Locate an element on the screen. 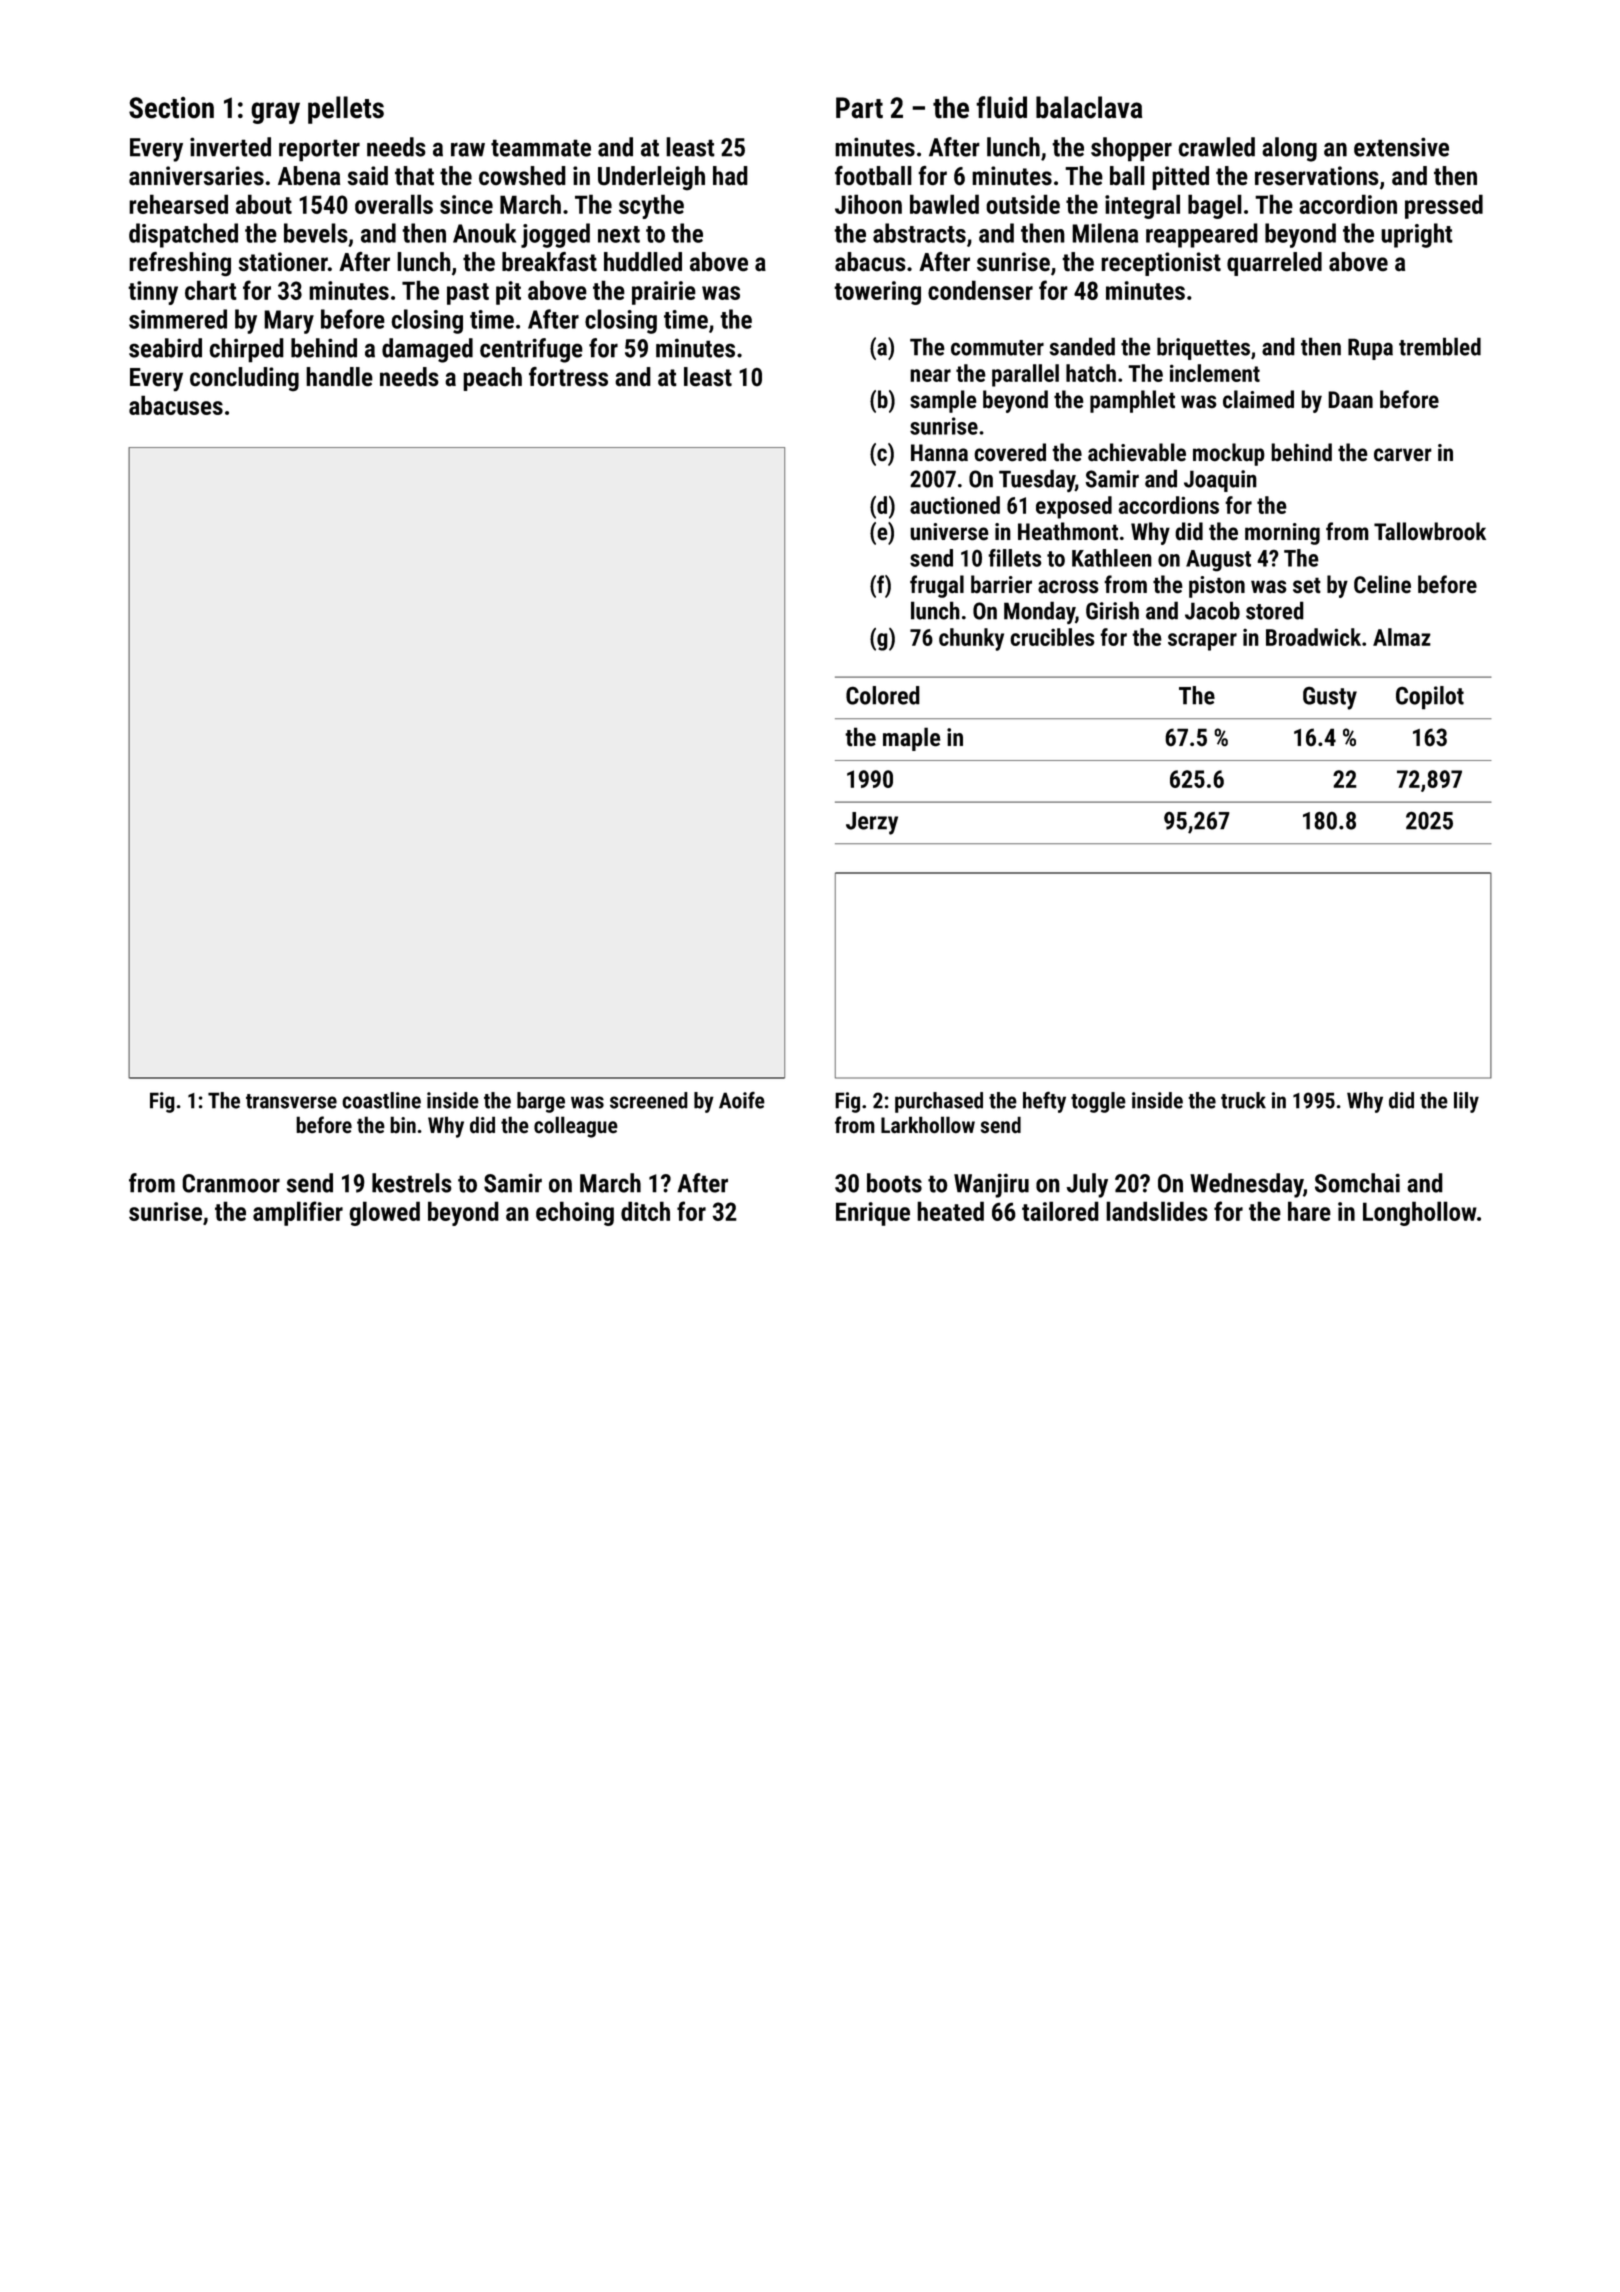  lily is located at coordinates (1466, 1102).
